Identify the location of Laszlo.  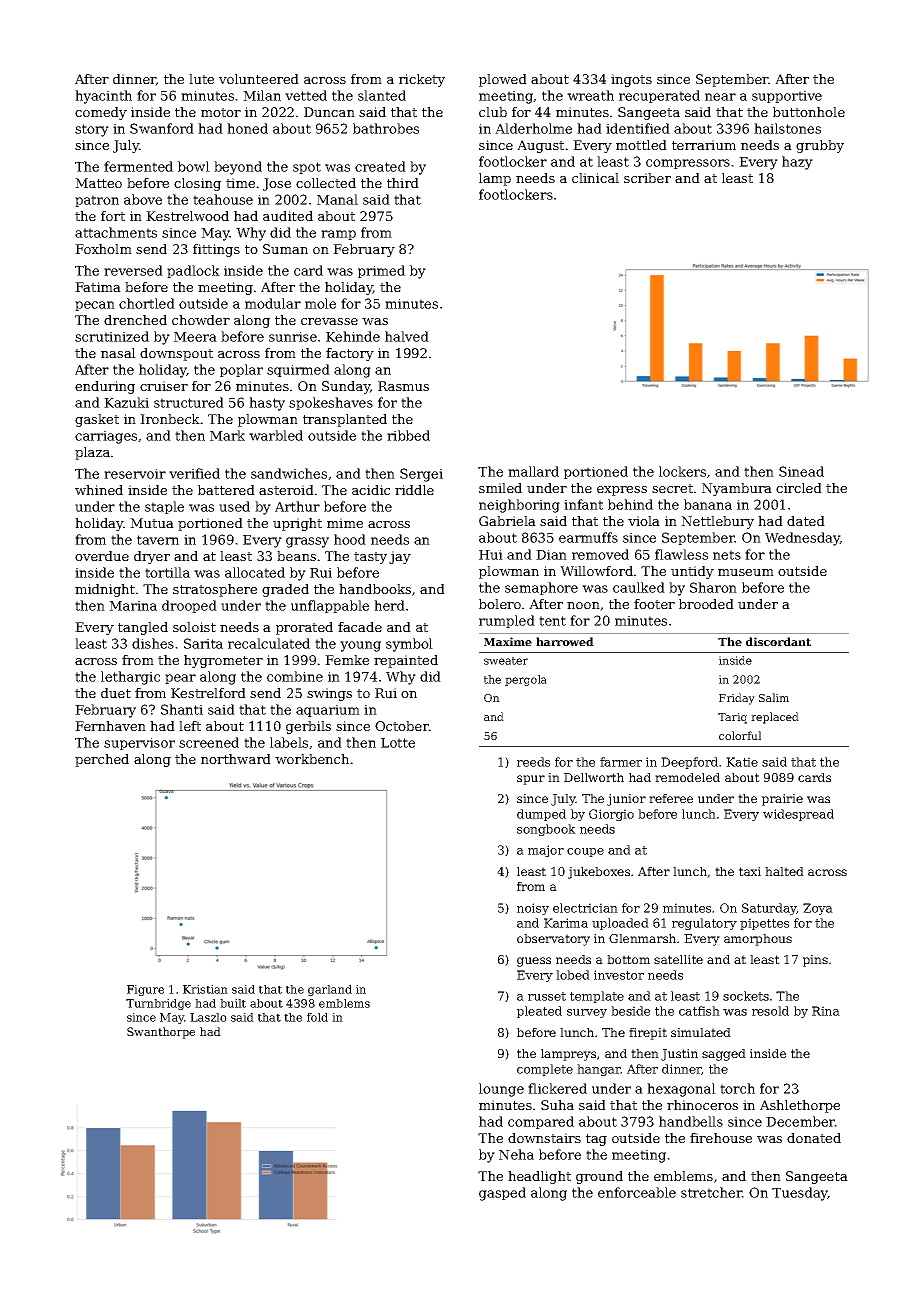
(208, 1017).
